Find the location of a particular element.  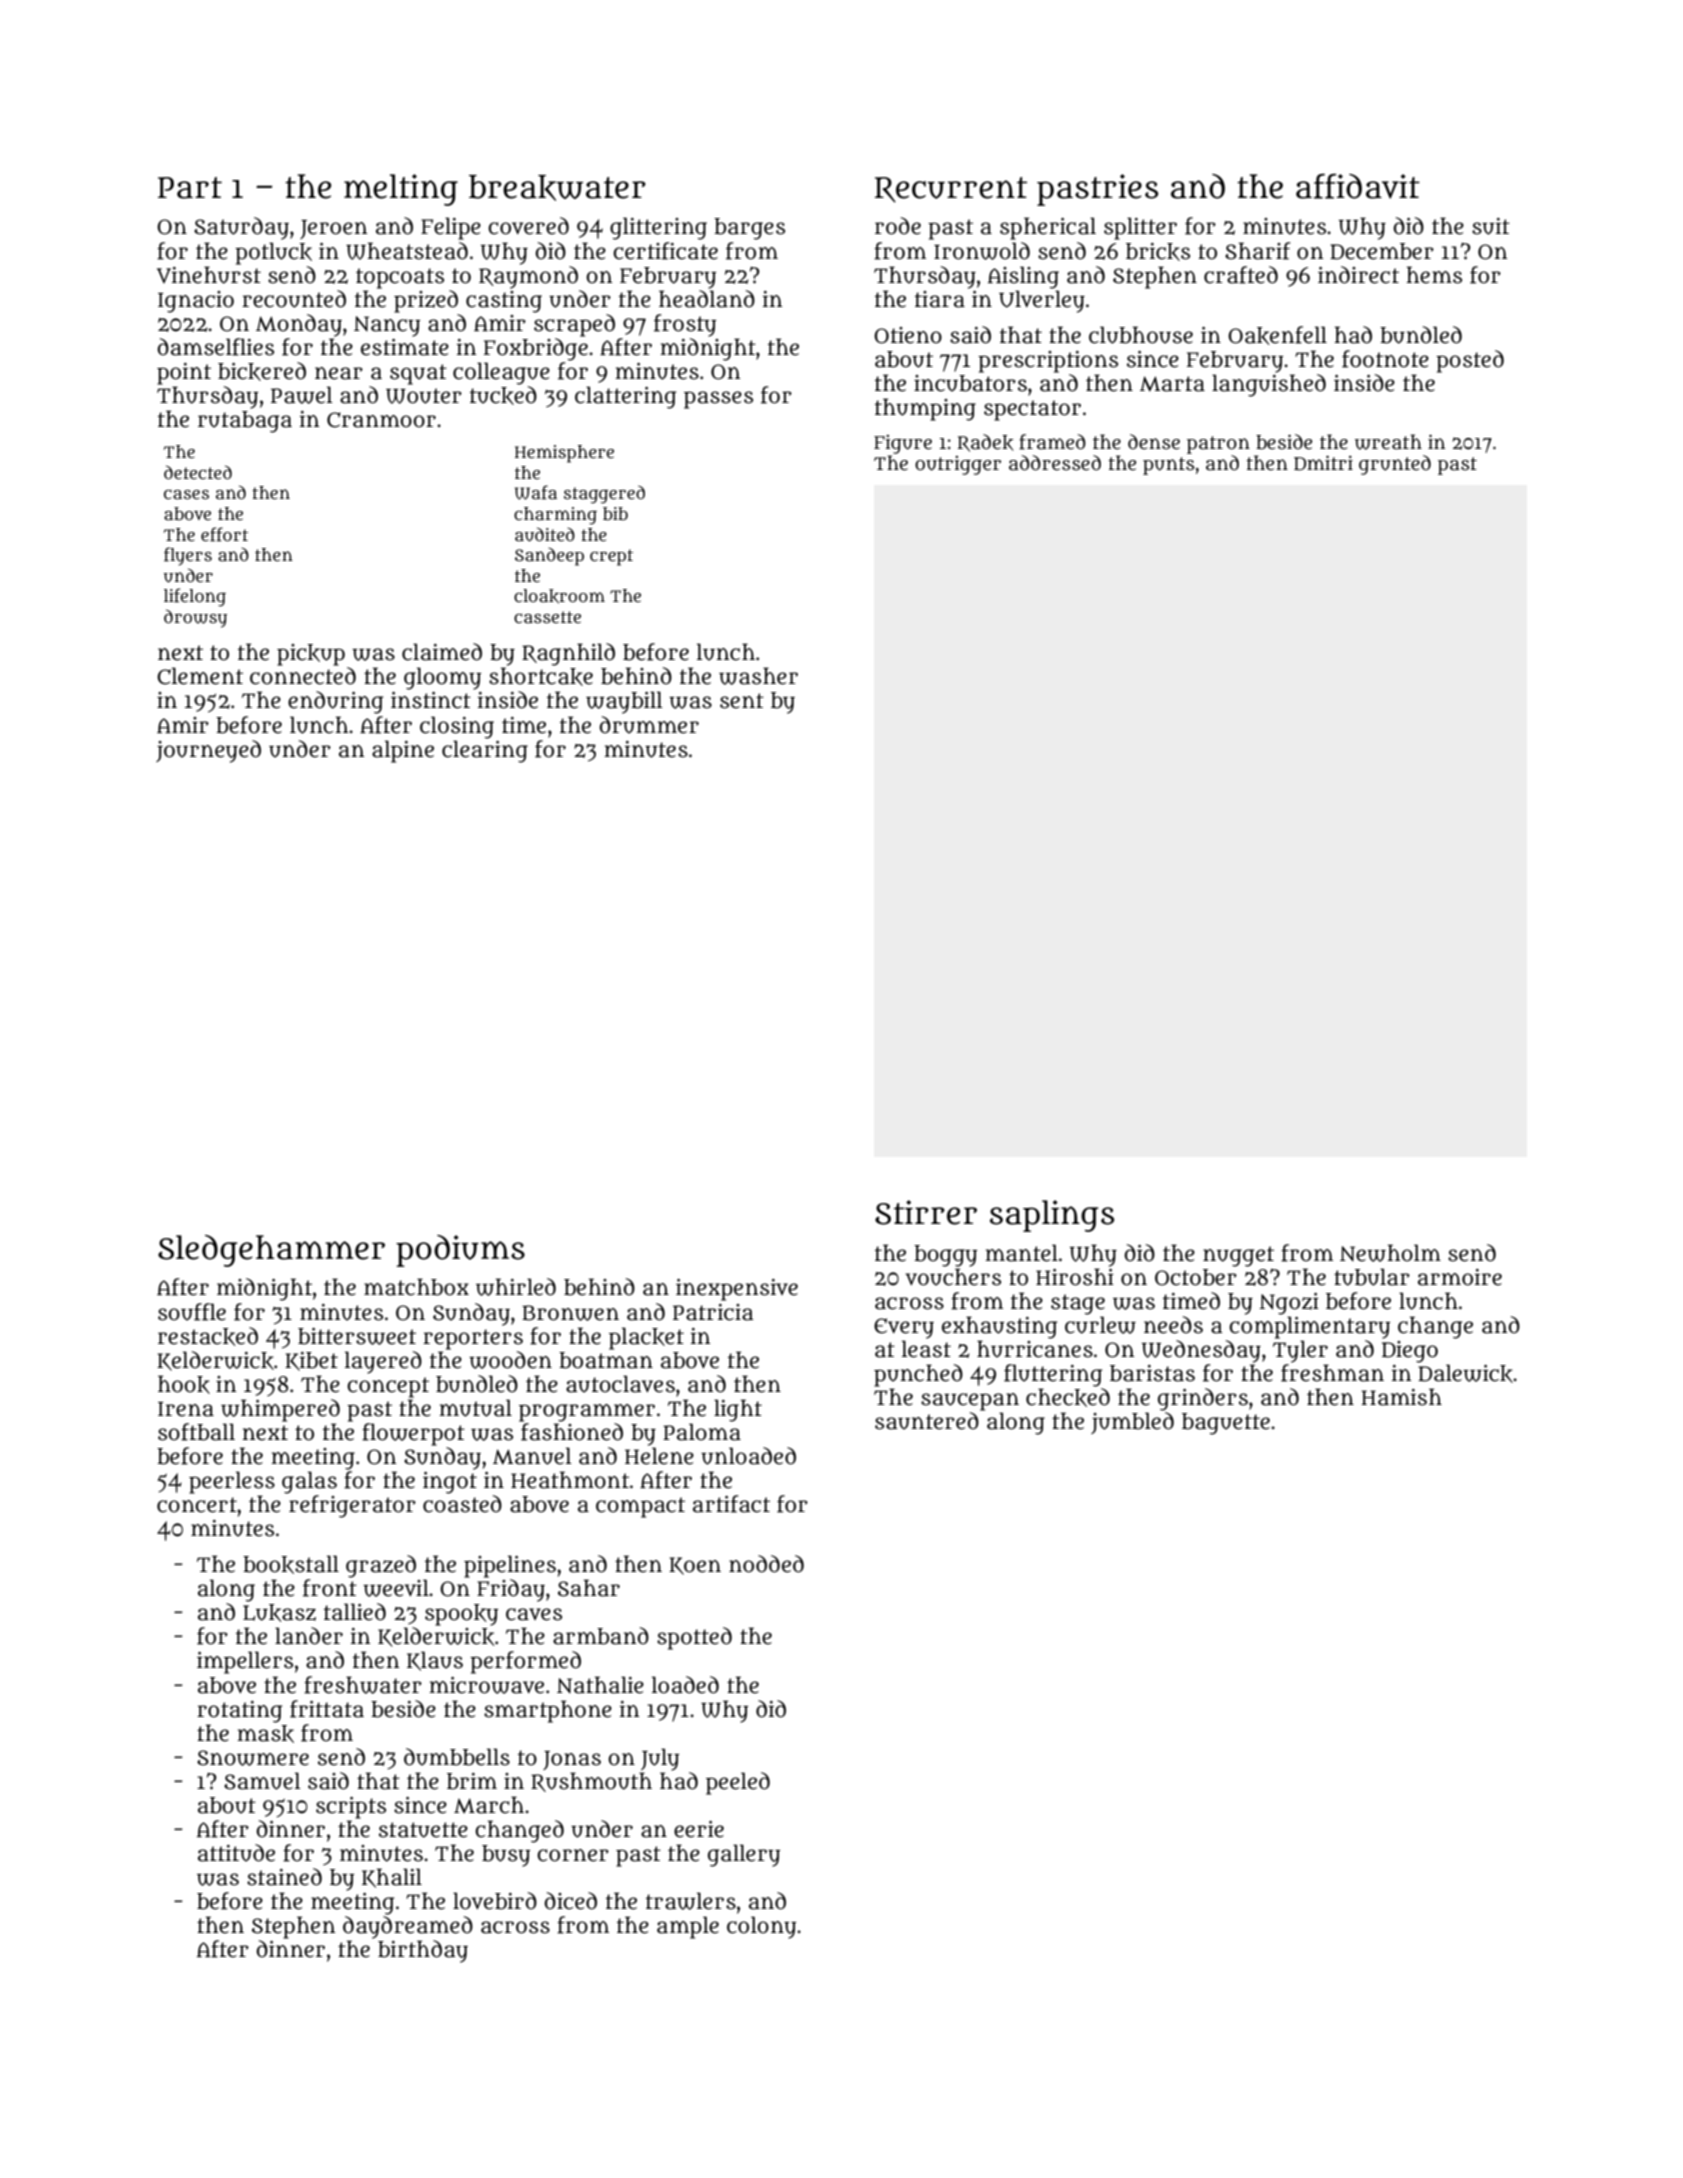

drummer is located at coordinates (649, 725).
